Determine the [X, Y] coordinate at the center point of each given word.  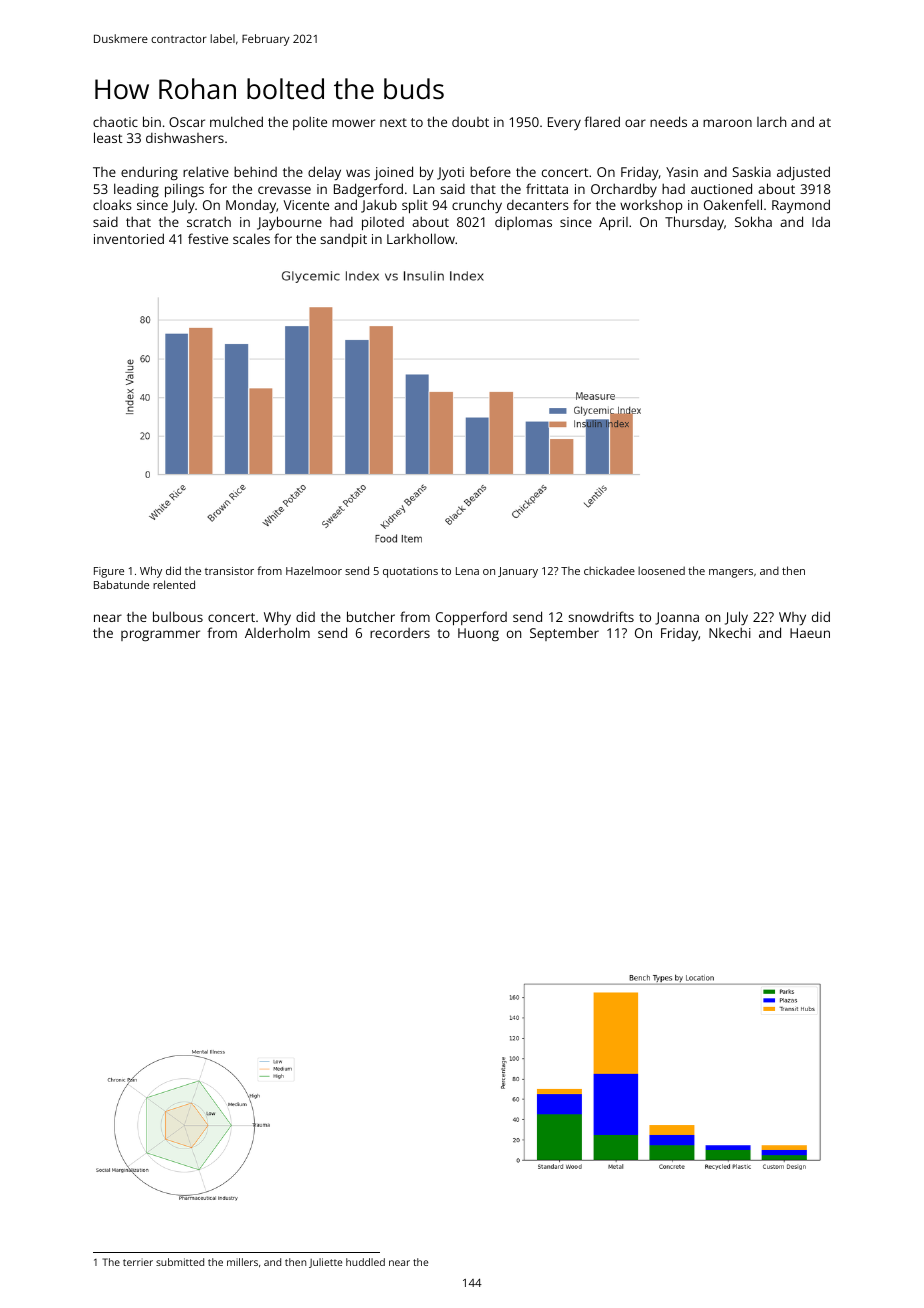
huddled [365, 1262]
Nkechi [730, 632]
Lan [423, 189]
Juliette [325, 1263]
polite [310, 123]
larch [771, 121]
